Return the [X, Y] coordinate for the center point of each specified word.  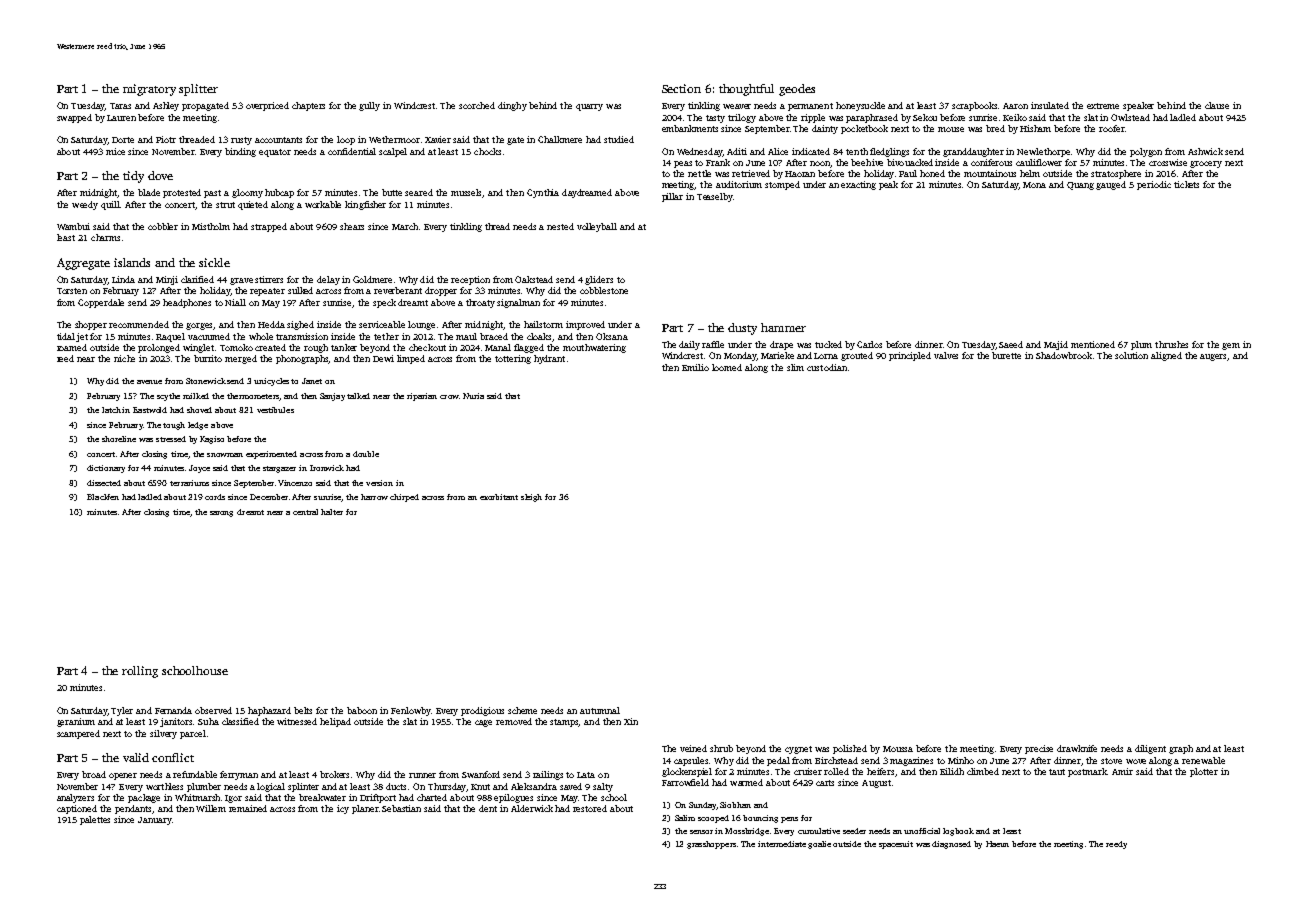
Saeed [1011, 344]
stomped [782, 185]
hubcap [279, 193]
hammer [783, 327]
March [405, 226]
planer [365, 809]
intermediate [782, 844]
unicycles [271, 382]
